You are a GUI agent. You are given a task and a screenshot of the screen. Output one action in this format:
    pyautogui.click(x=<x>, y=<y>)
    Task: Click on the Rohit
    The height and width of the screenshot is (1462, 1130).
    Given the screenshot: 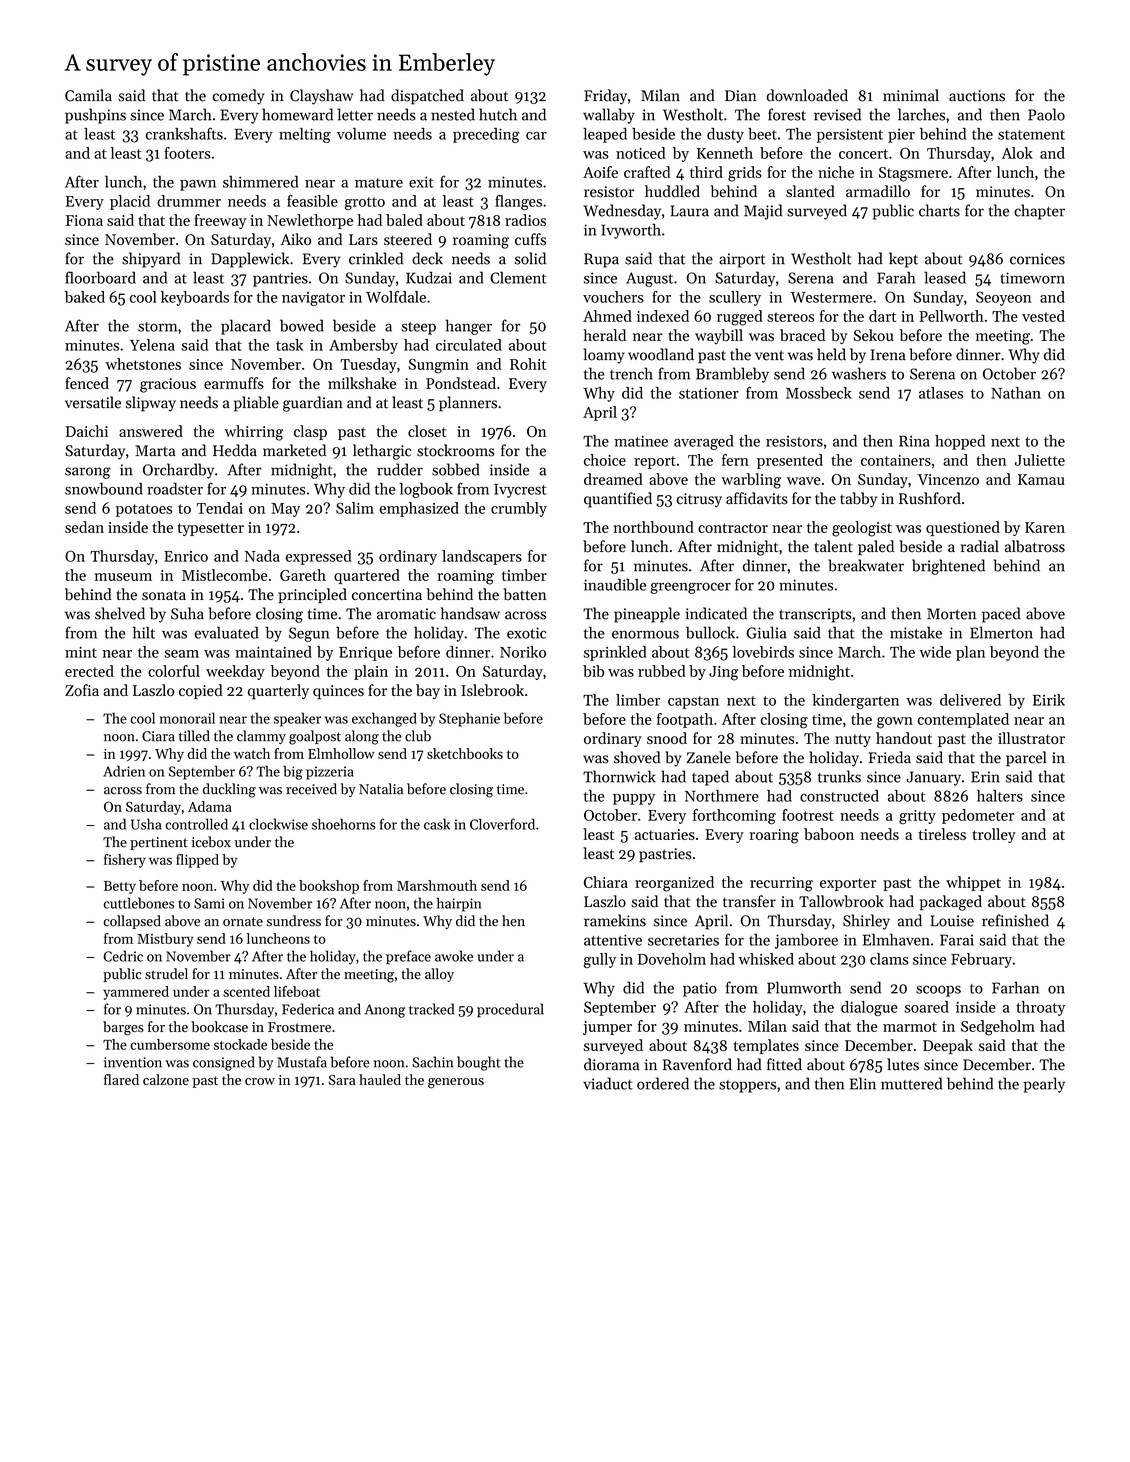 What is the action you would take?
    pyautogui.click(x=528, y=364)
